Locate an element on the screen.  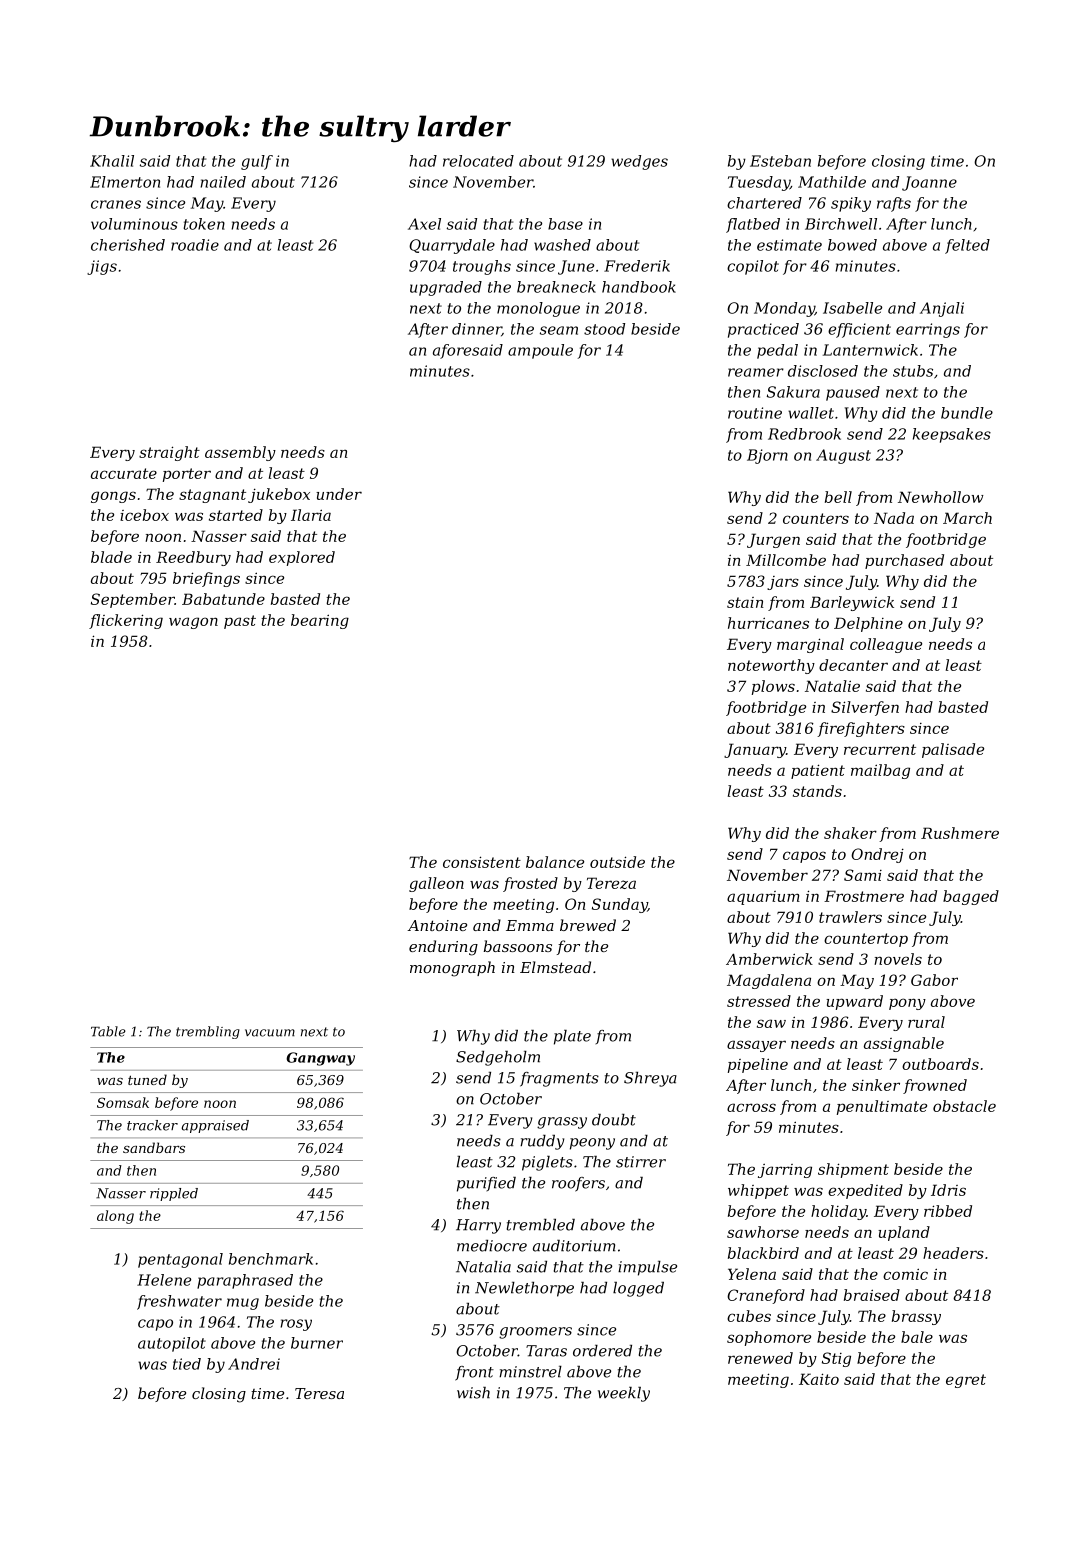
relocated is located at coordinates (478, 161).
